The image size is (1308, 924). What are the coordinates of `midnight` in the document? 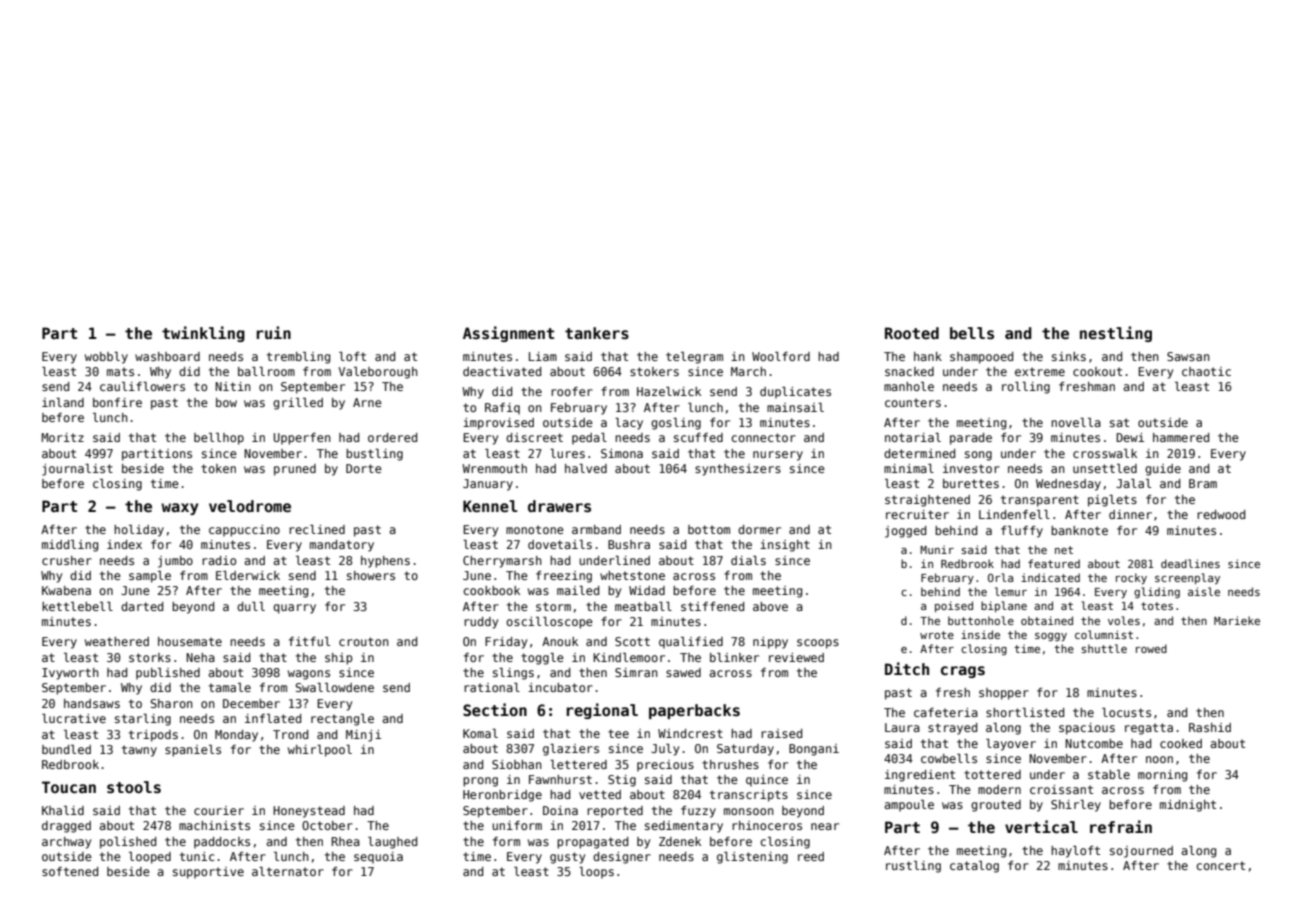 It's located at (1188, 806).
